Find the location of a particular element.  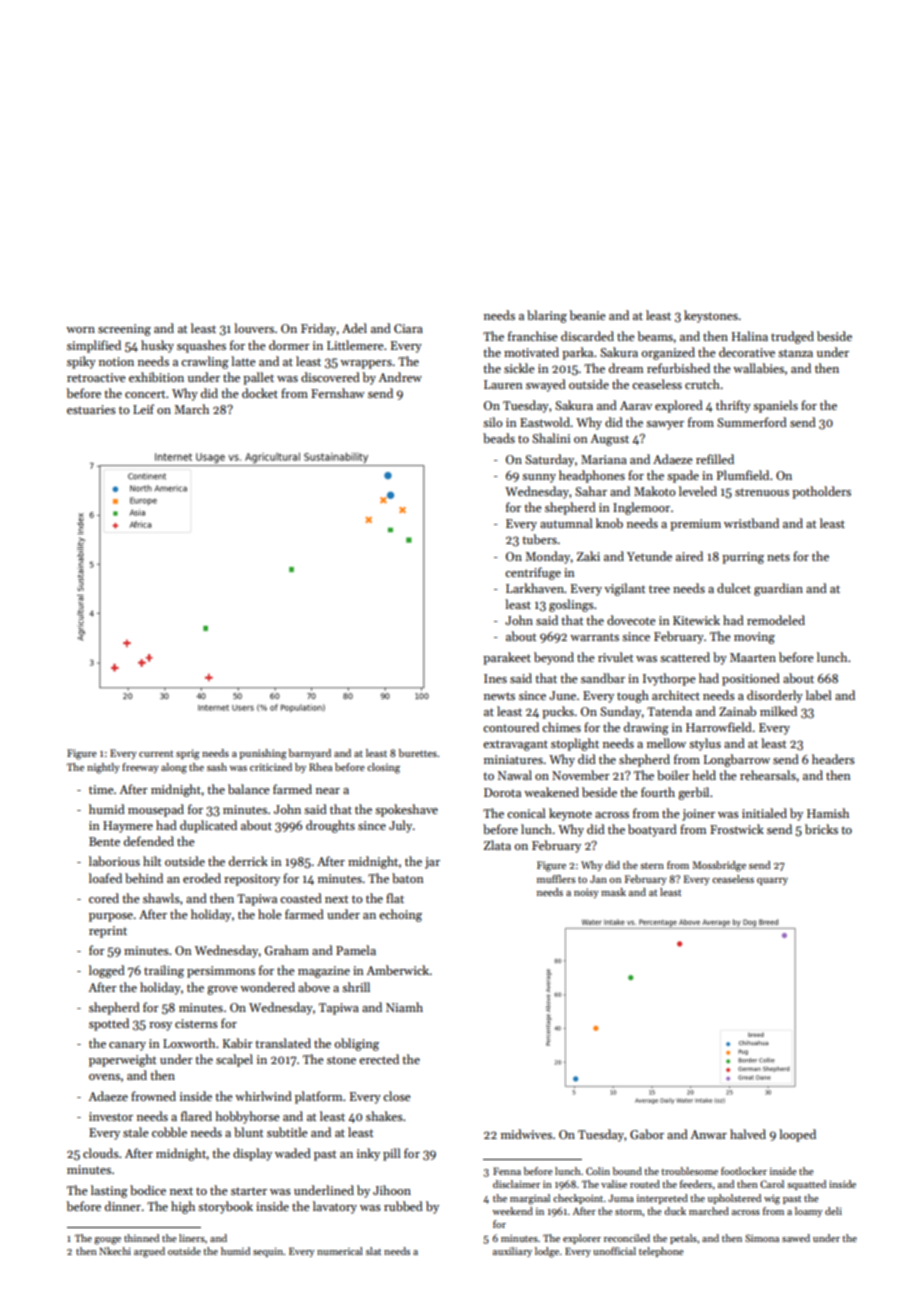

Nkechi is located at coordinates (115, 1251).
